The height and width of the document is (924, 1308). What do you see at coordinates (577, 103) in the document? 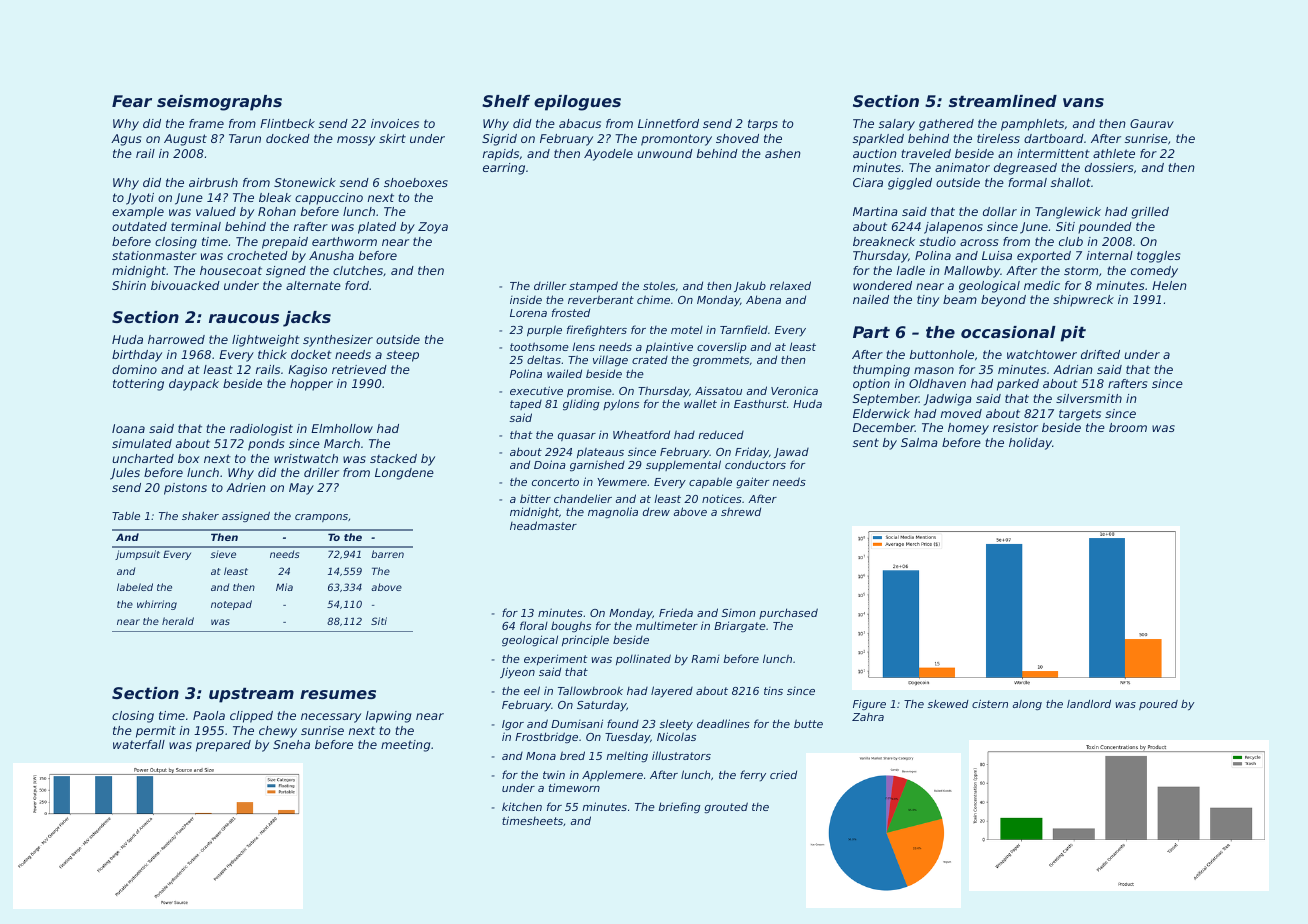
I see `epilogues` at bounding box center [577, 103].
